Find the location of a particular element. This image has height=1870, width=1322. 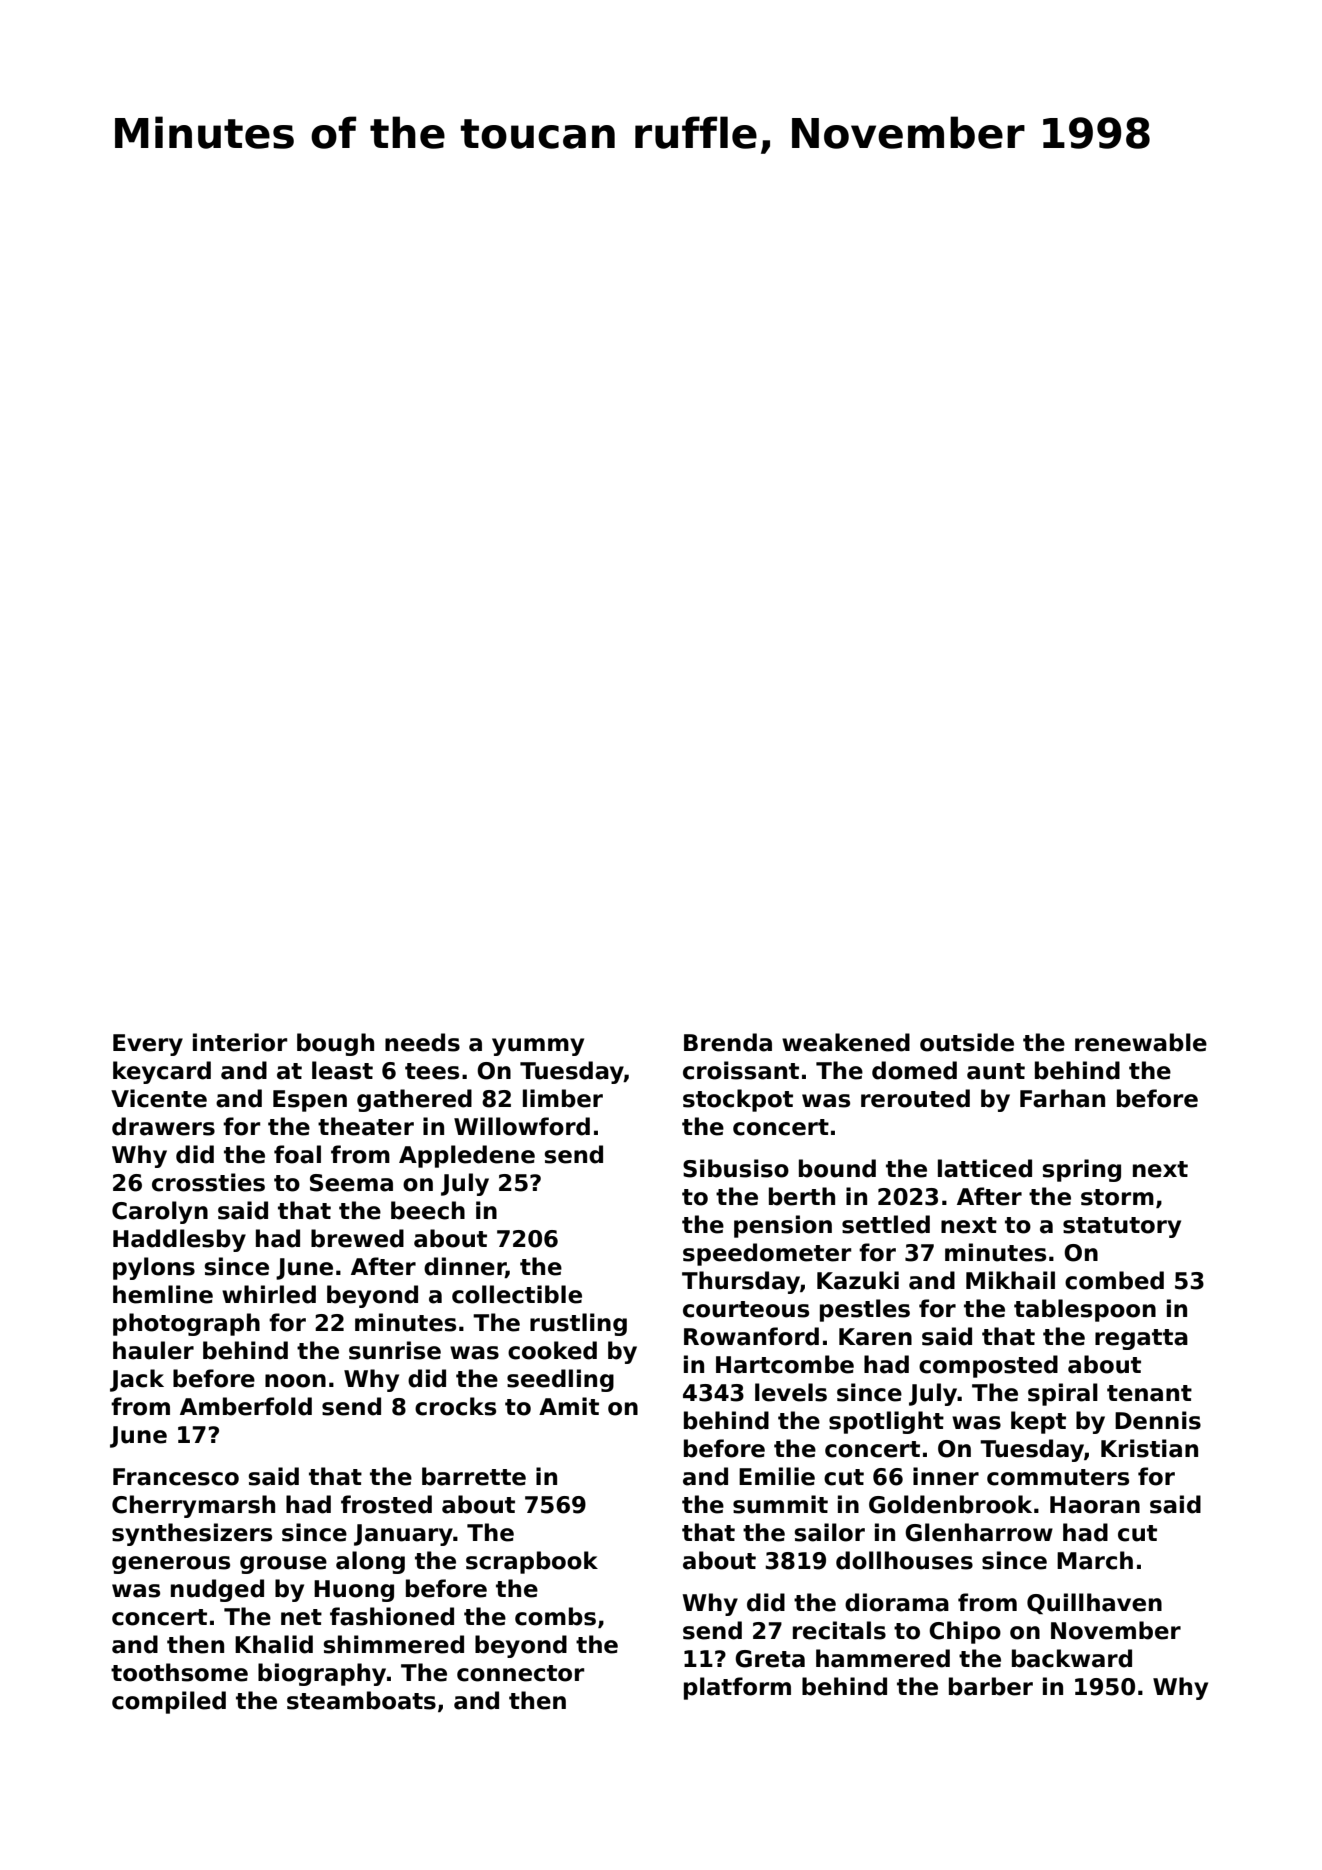

barrette is located at coordinates (474, 1476).
